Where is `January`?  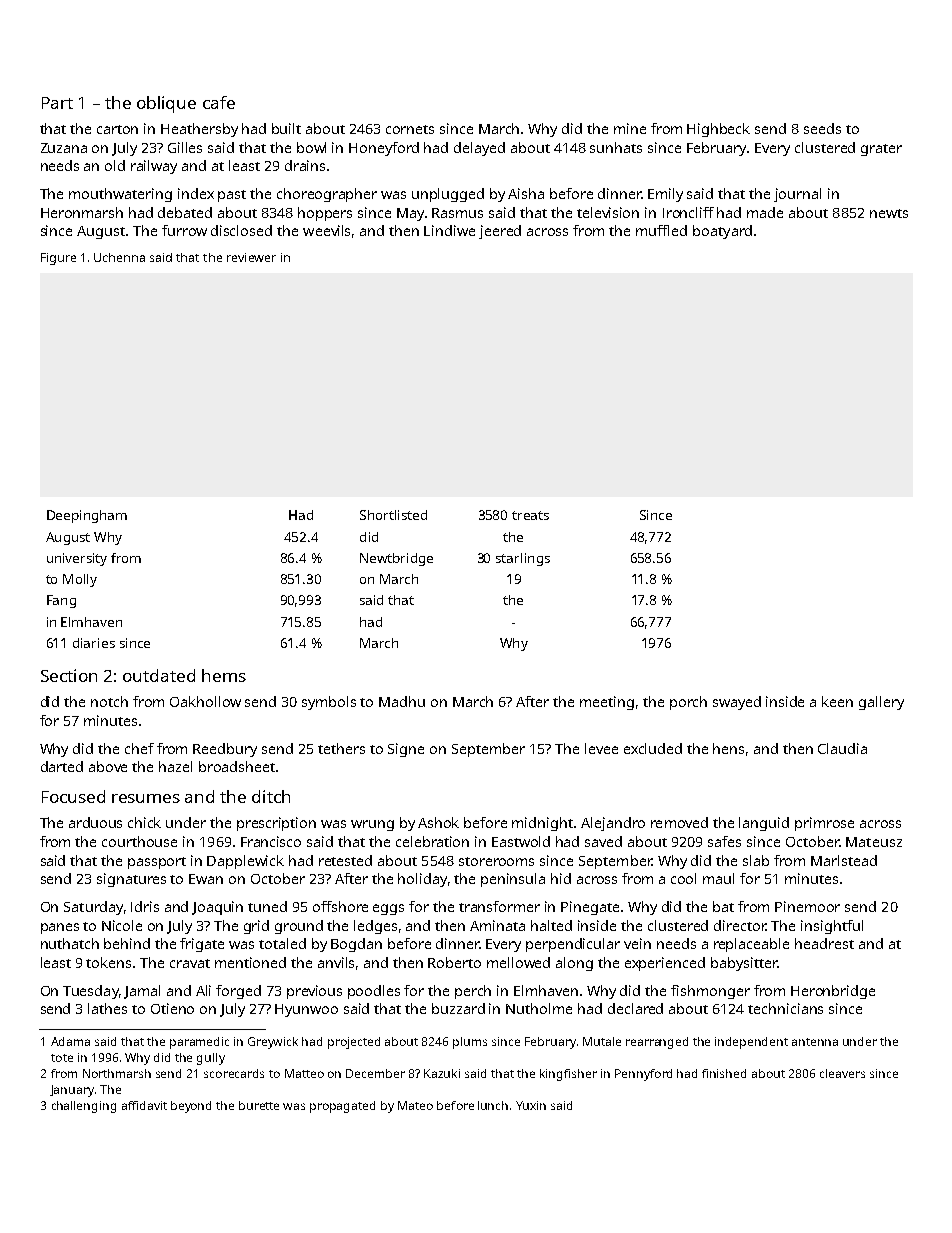 January is located at coordinates (72, 1091).
